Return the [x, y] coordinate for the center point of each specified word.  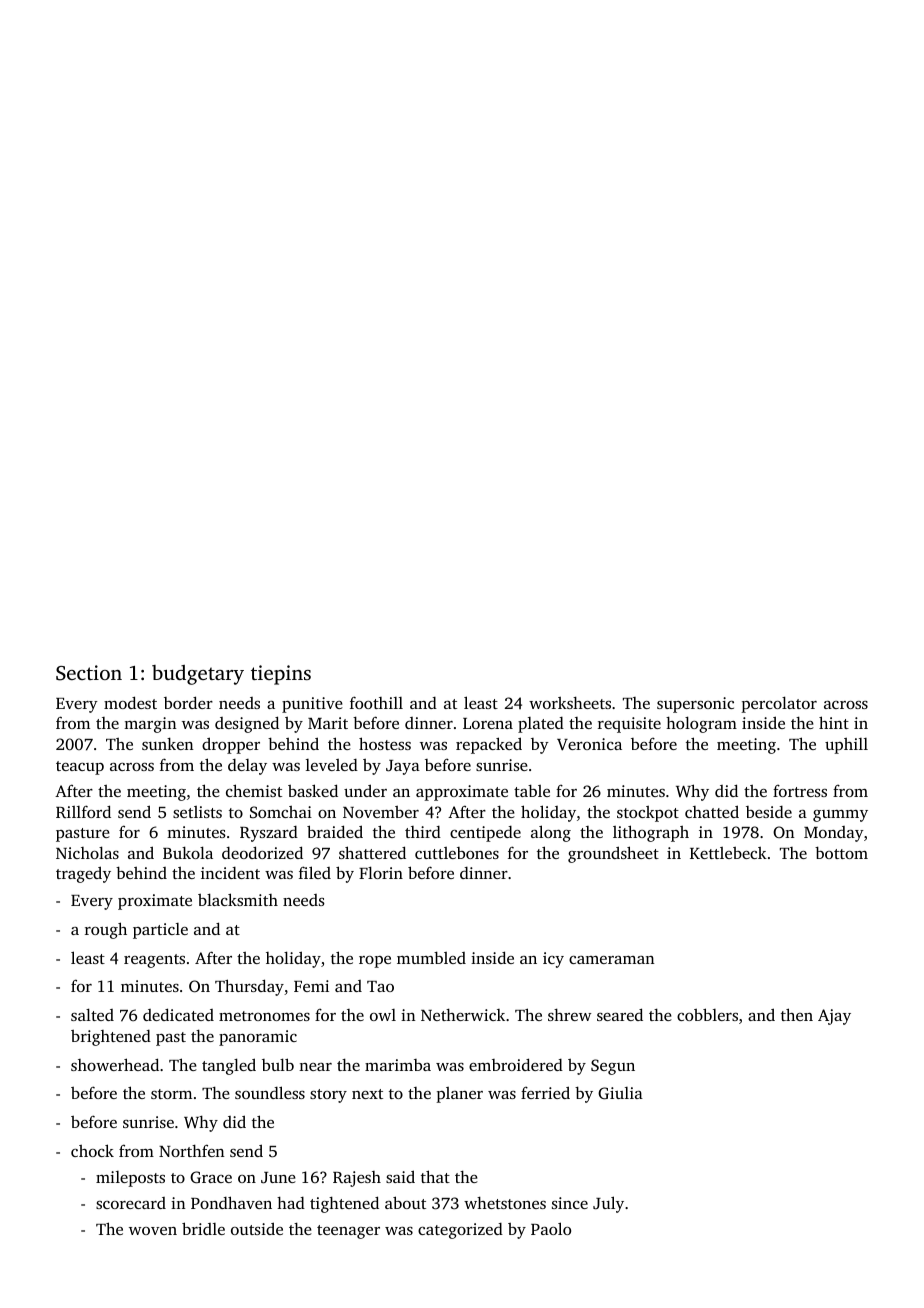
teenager [348, 1232]
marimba [398, 1065]
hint [834, 722]
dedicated [178, 1014]
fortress [800, 791]
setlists [197, 812]
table [532, 790]
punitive [312, 705]
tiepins [281, 675]
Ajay [834, 1017]
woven [153, 1231]
